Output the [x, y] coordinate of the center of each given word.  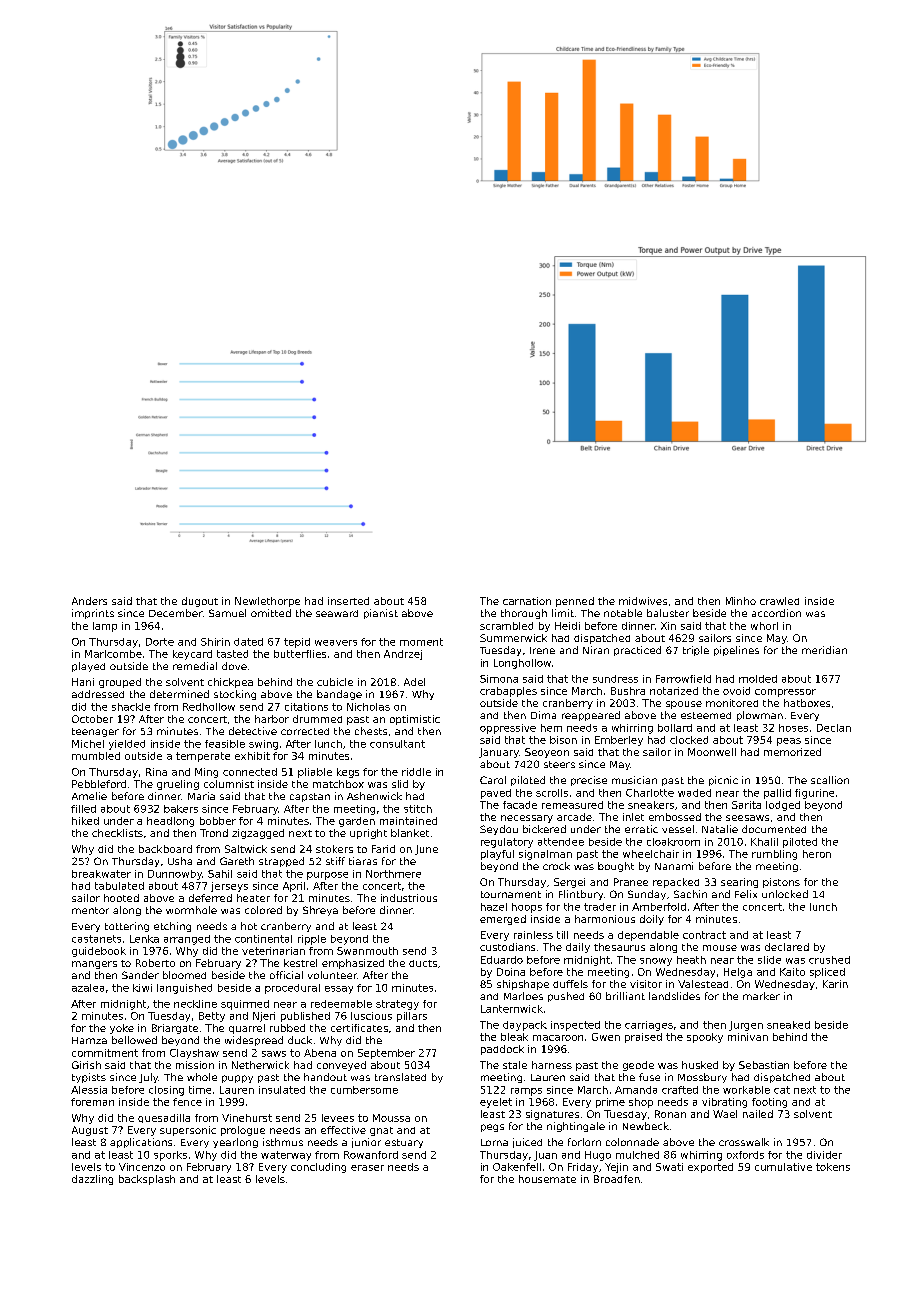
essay [339, 990]
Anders [89, 601]
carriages [649, 1026]
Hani [83, 682]
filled [83, 809]
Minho [741, 601]
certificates [359, 1028]
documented [774, 829]
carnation [527, 601]
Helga [738, 973]
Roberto [155, 963]
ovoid [736, 691]
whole [202, 1077]
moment [421, 642]
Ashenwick [374, 796]
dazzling [92, 1180]
